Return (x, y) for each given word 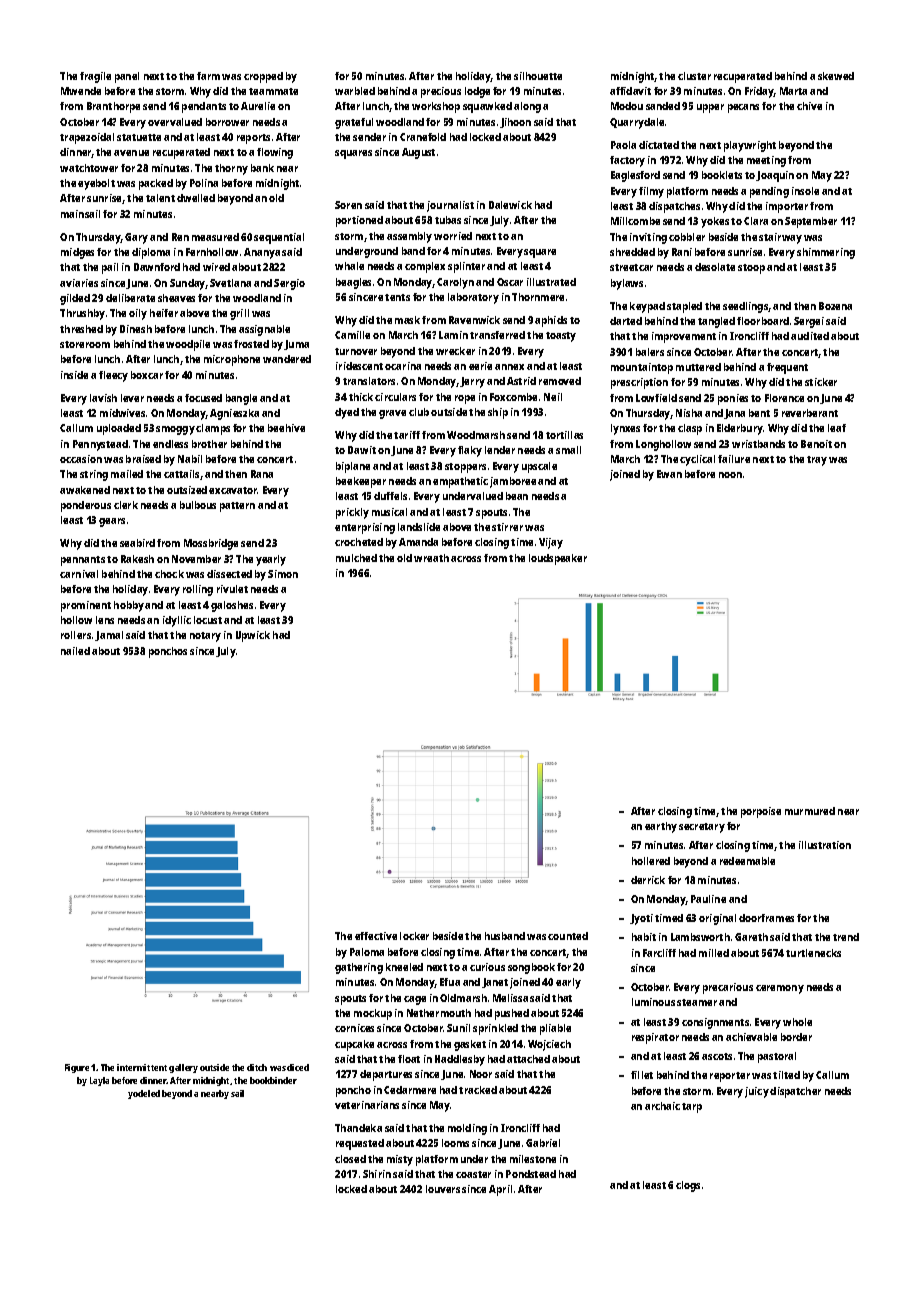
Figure (77, 1068)
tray (817, 461)
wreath (431, 558)
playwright (750, 146)
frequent (787, 368)
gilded (75, 299)
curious (487, 967)
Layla (99, 1081)
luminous (653, 1002)
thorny (231, 169)
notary (205, 637)
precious (441, 92)
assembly (409, 237)
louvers (443, 1189)
